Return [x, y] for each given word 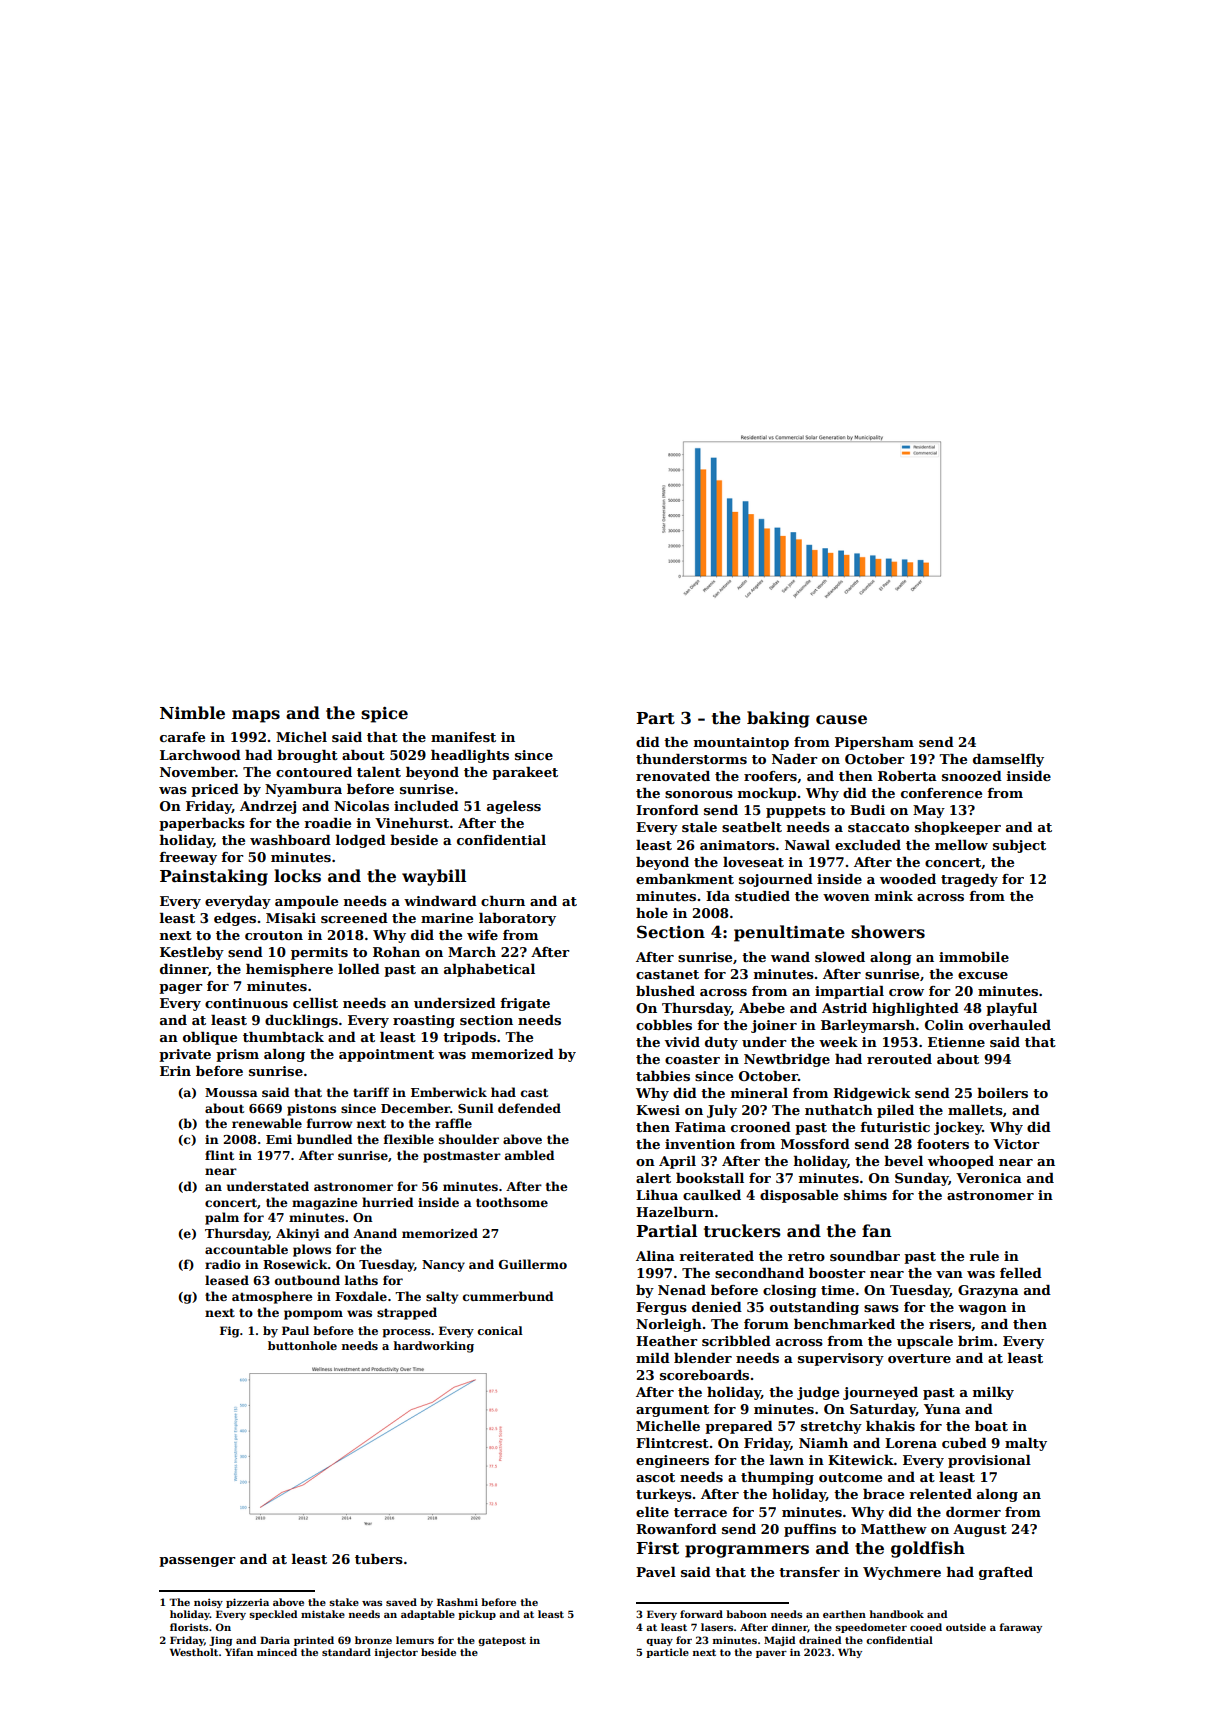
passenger [197, 1562]
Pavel [656, 1572]
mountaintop [741, 743]
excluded [868, 845]
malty [1026, 1444]
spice [384, 715]
